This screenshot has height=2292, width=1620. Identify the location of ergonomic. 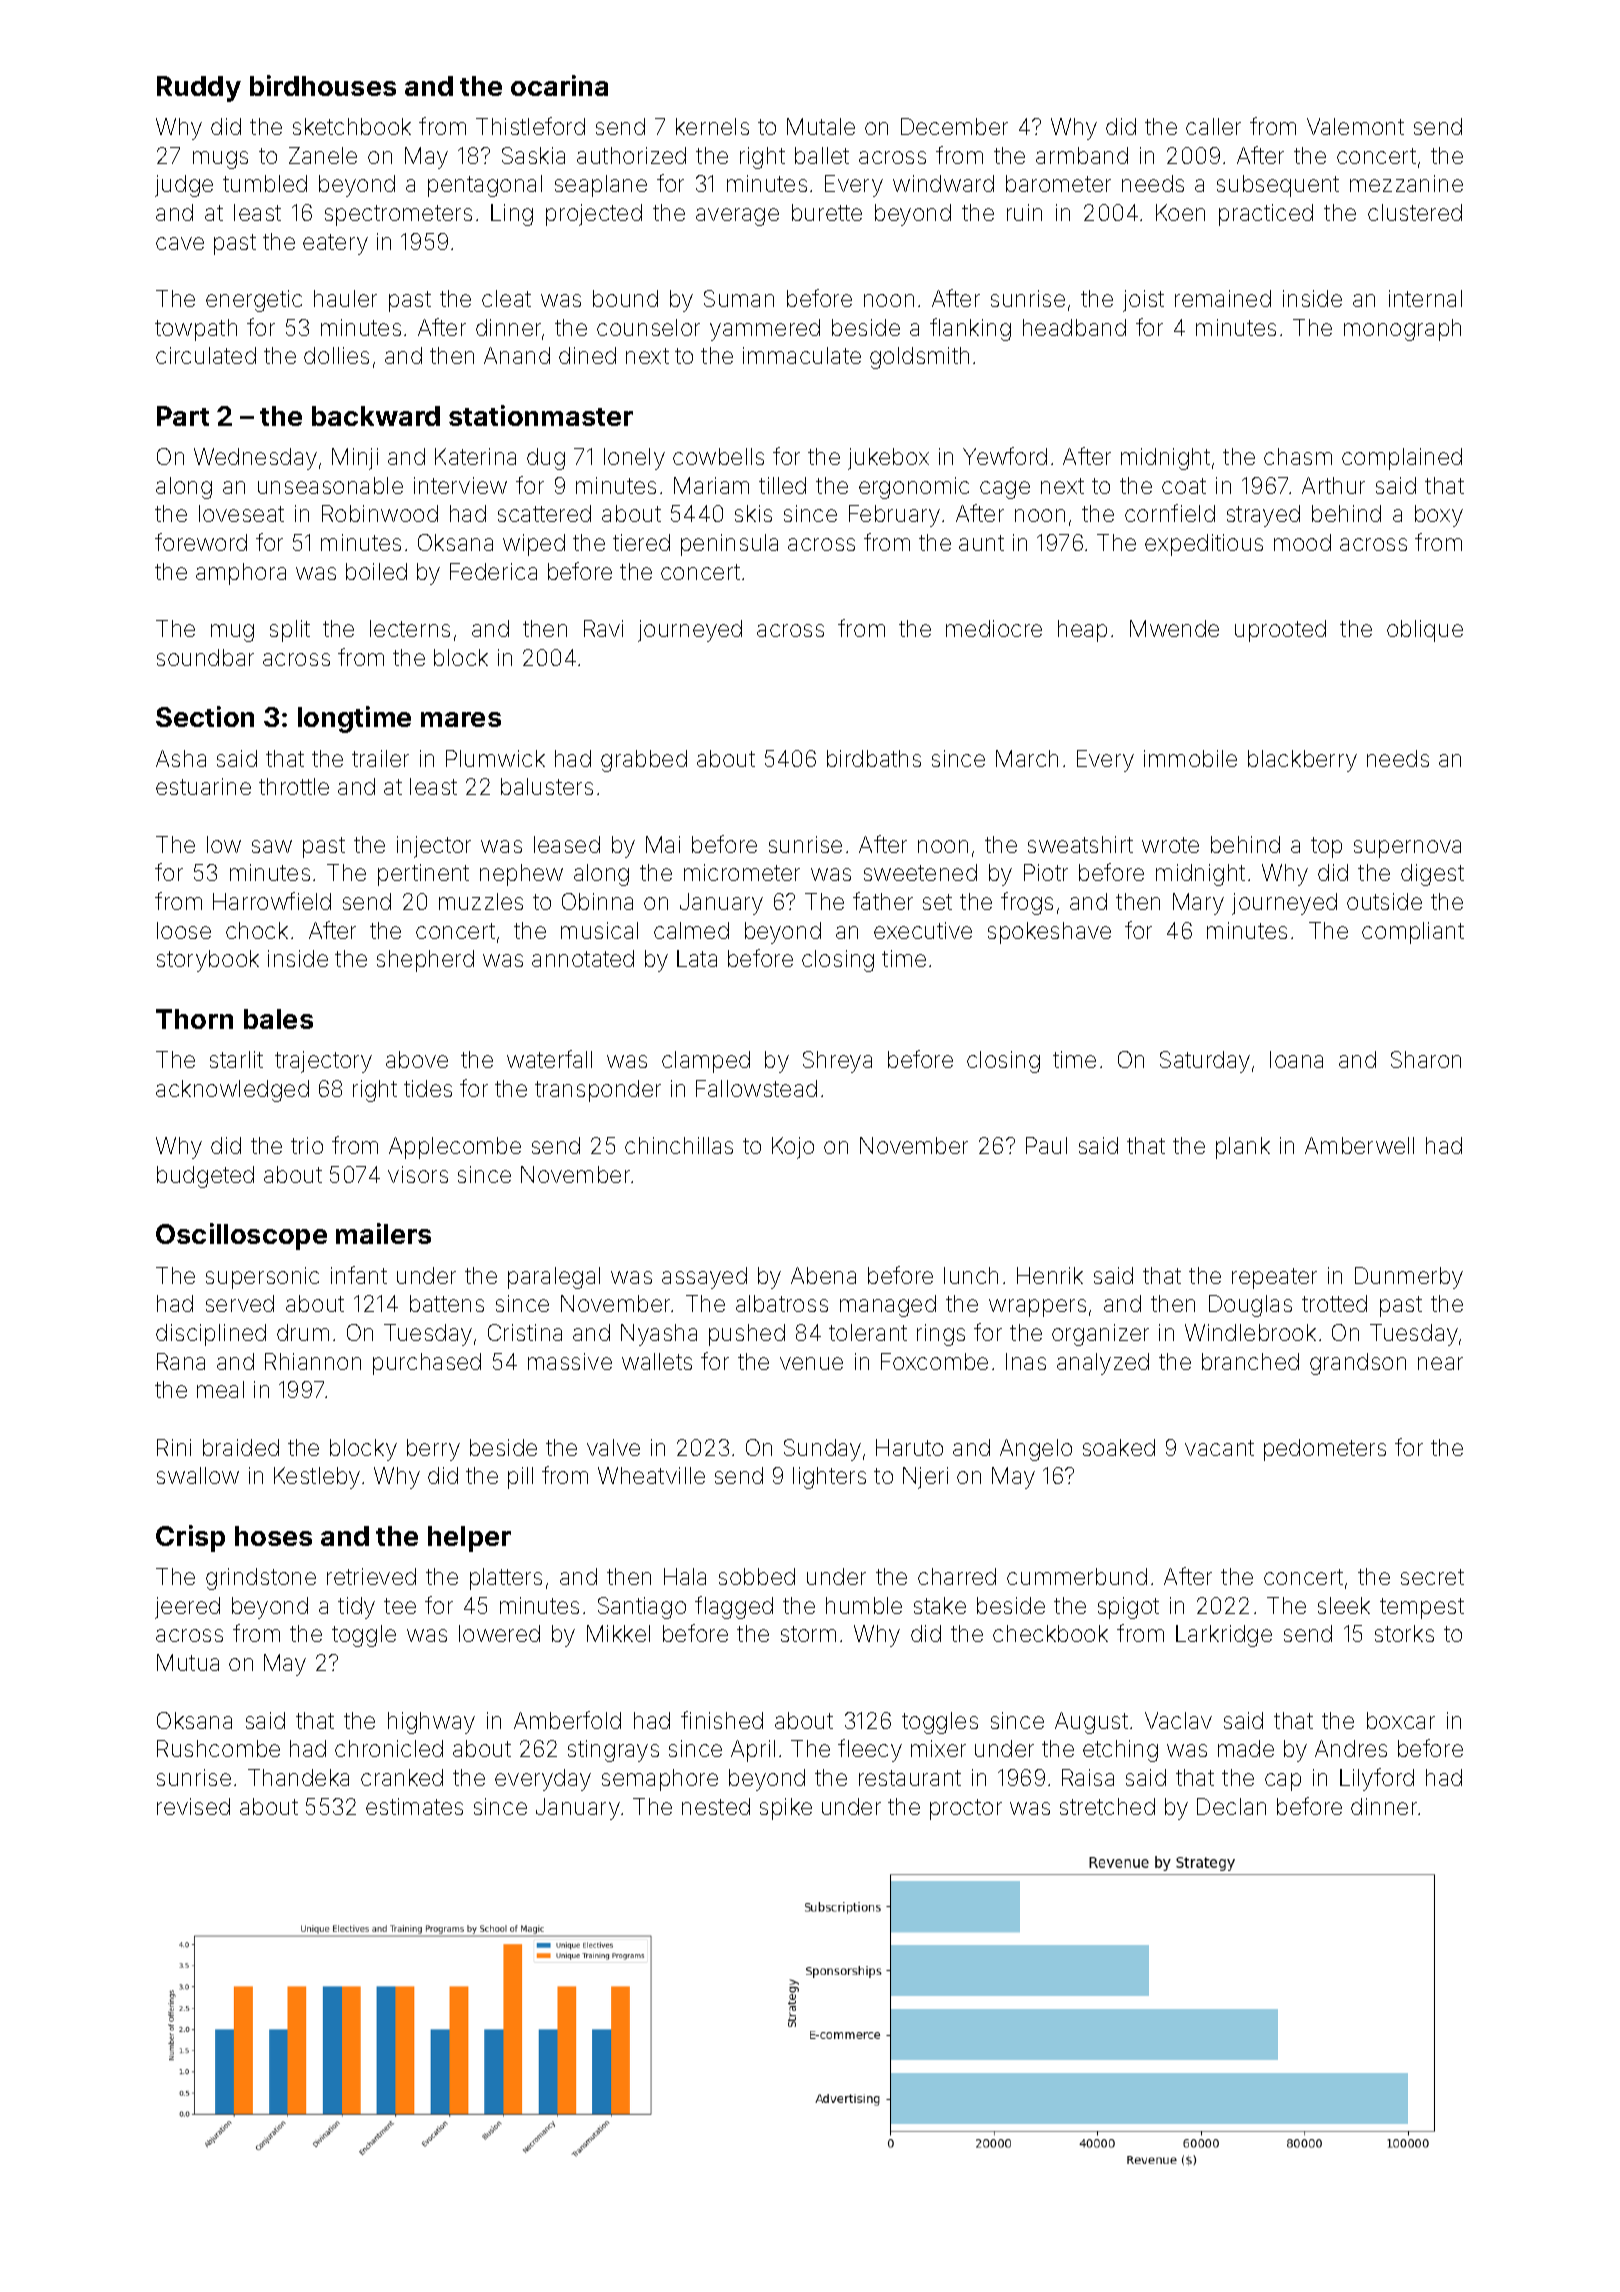
(914, 488).
